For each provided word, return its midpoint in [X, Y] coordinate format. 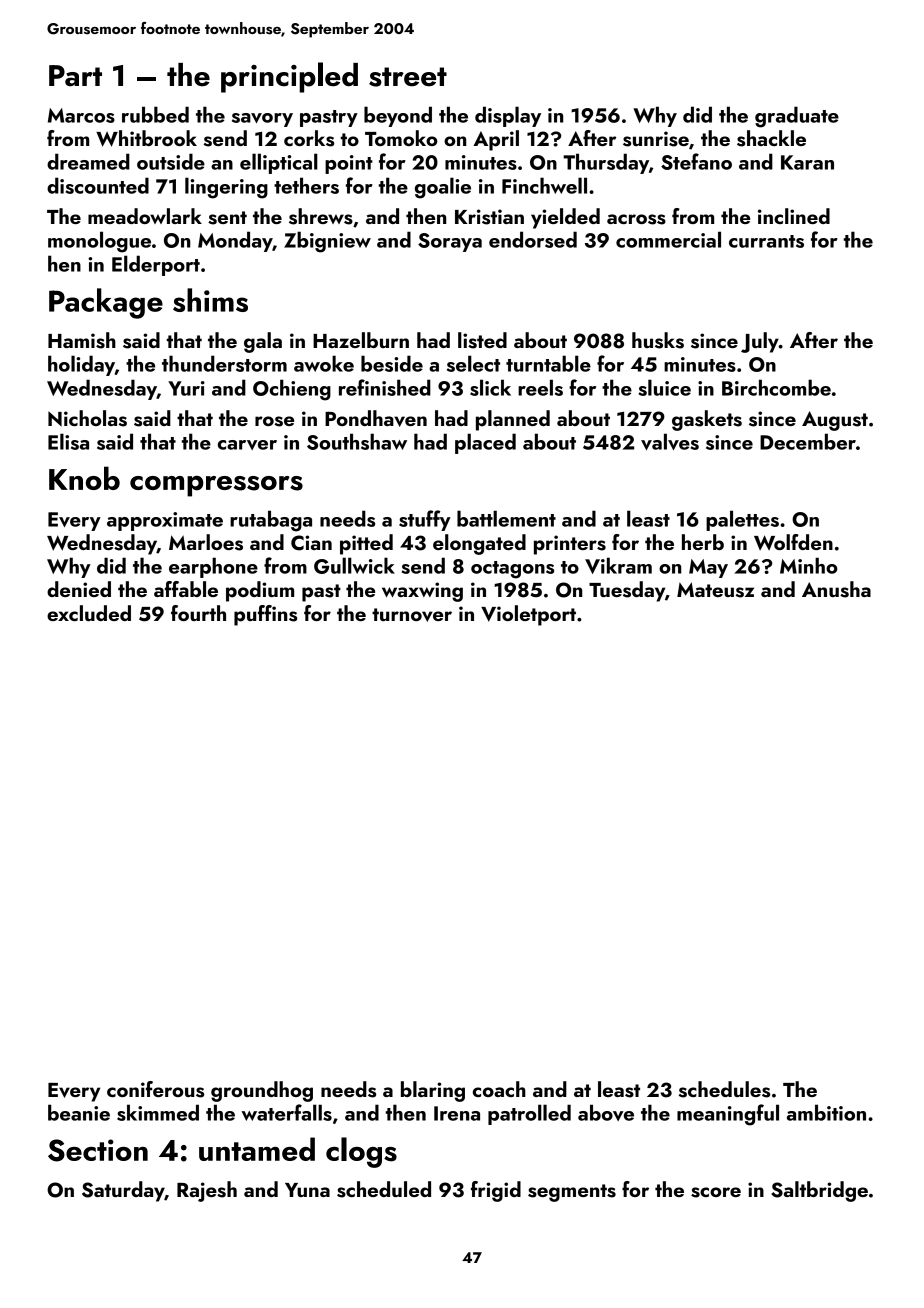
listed [482, 340]
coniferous [155, 1089]
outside [171, 161]
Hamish [82, 340]
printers [570, 545]
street [408, 77]
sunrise [656, 139]
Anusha [836, 589]
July [760, 342]
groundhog [262, 1091]
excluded [89, 613]
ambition [826, 1112]
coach [499, 1089]
